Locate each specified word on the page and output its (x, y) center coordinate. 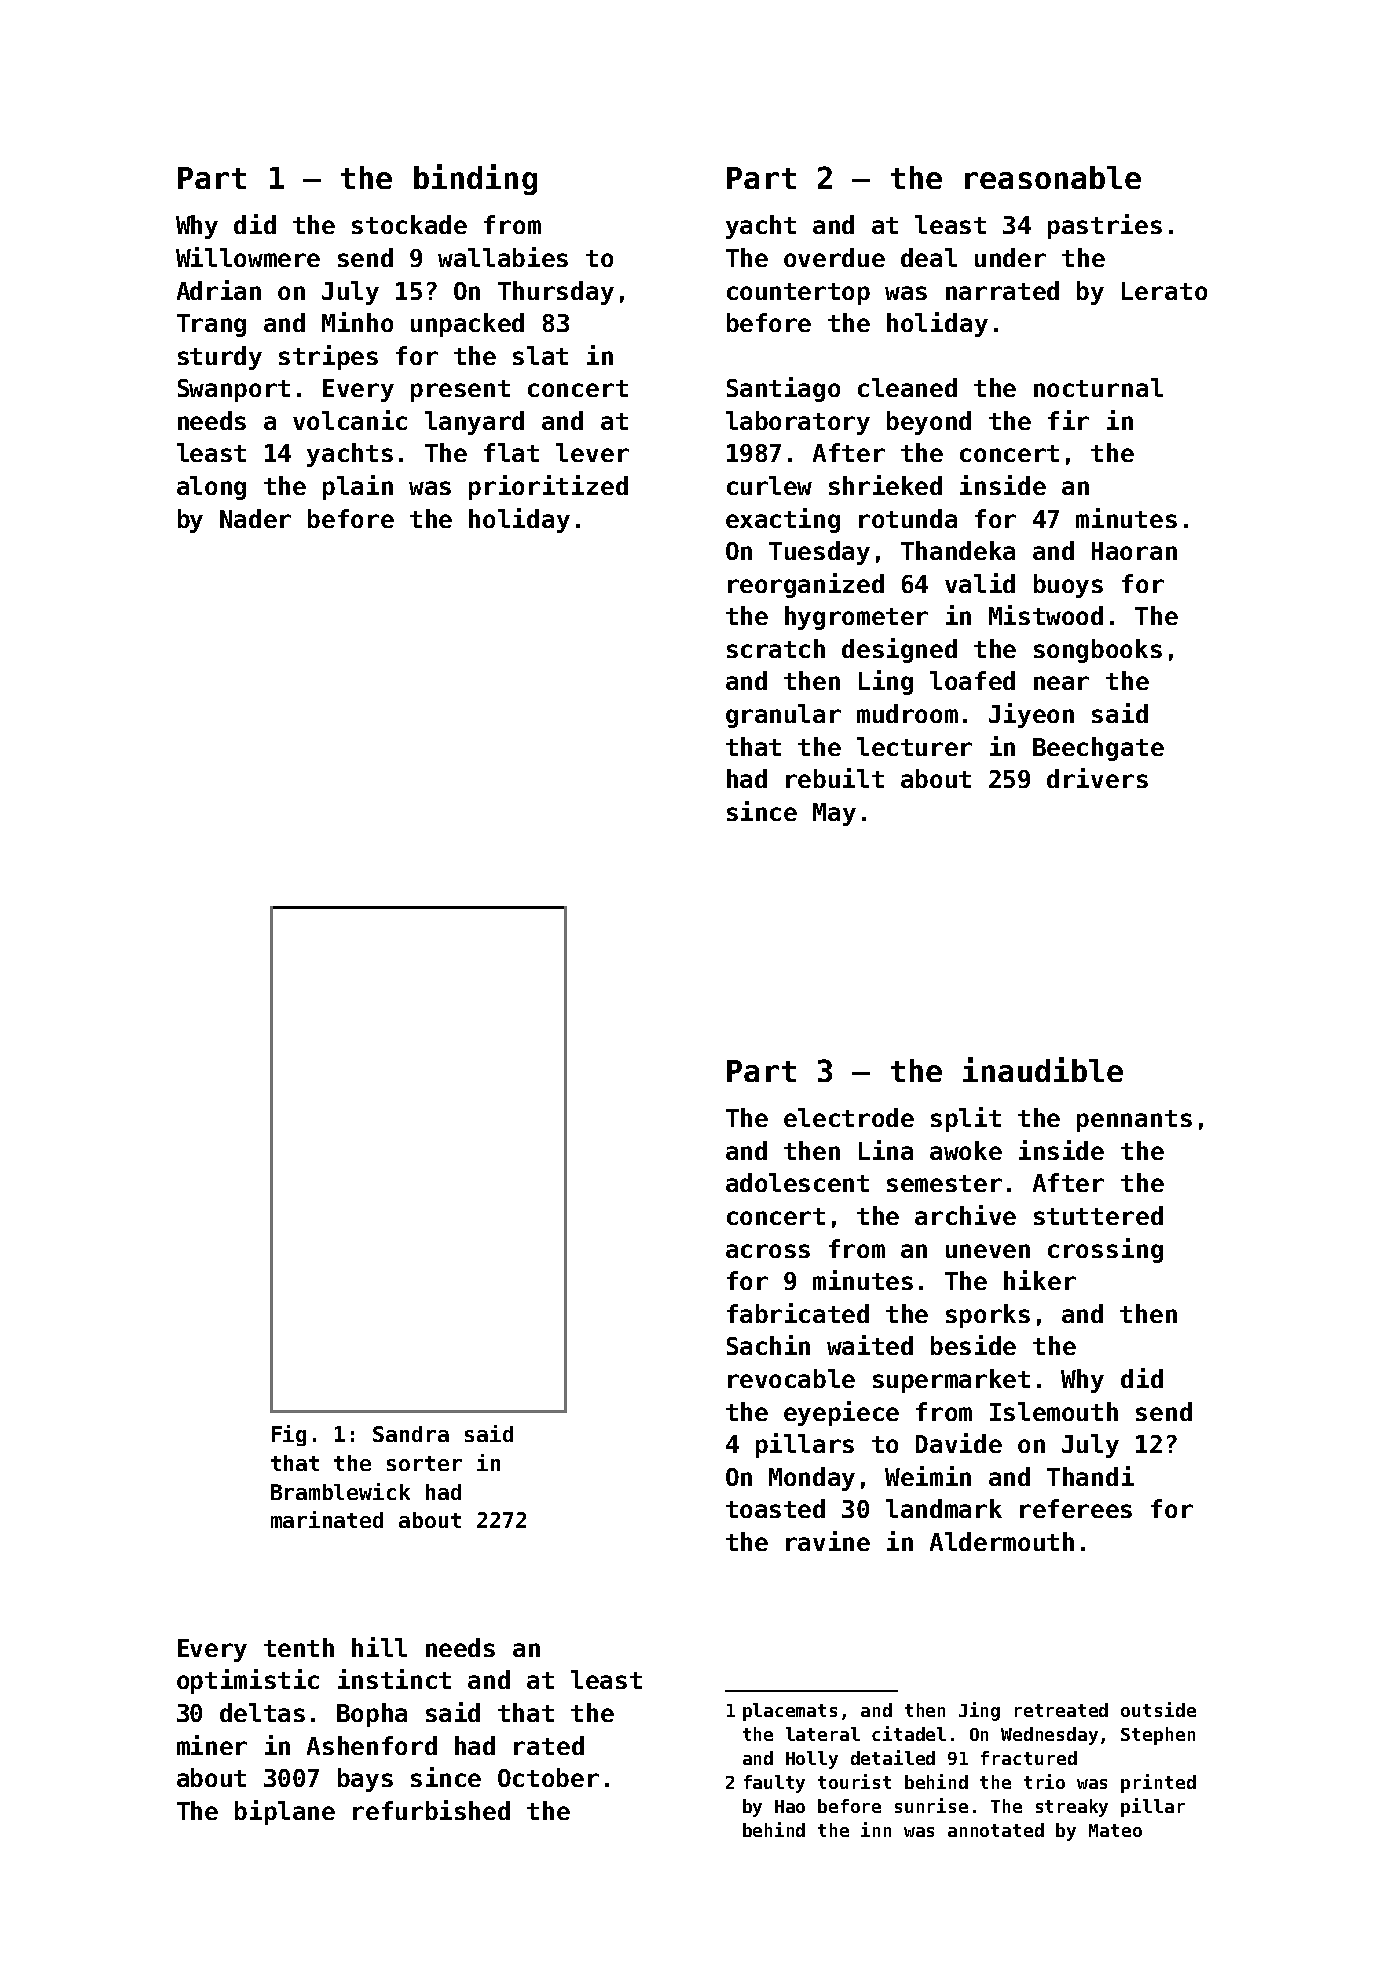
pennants (1134, 1121)
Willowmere (248, 257)
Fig (289, 1435)
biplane (285, 1812)
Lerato (1164, 291)
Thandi (1090, 1476)
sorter (424, 1463)
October (548, 1777)
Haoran (1134, 551)
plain (358, 487)
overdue (834, 257)
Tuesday (819, 553)
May (834, 814)
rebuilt (835, 778)
